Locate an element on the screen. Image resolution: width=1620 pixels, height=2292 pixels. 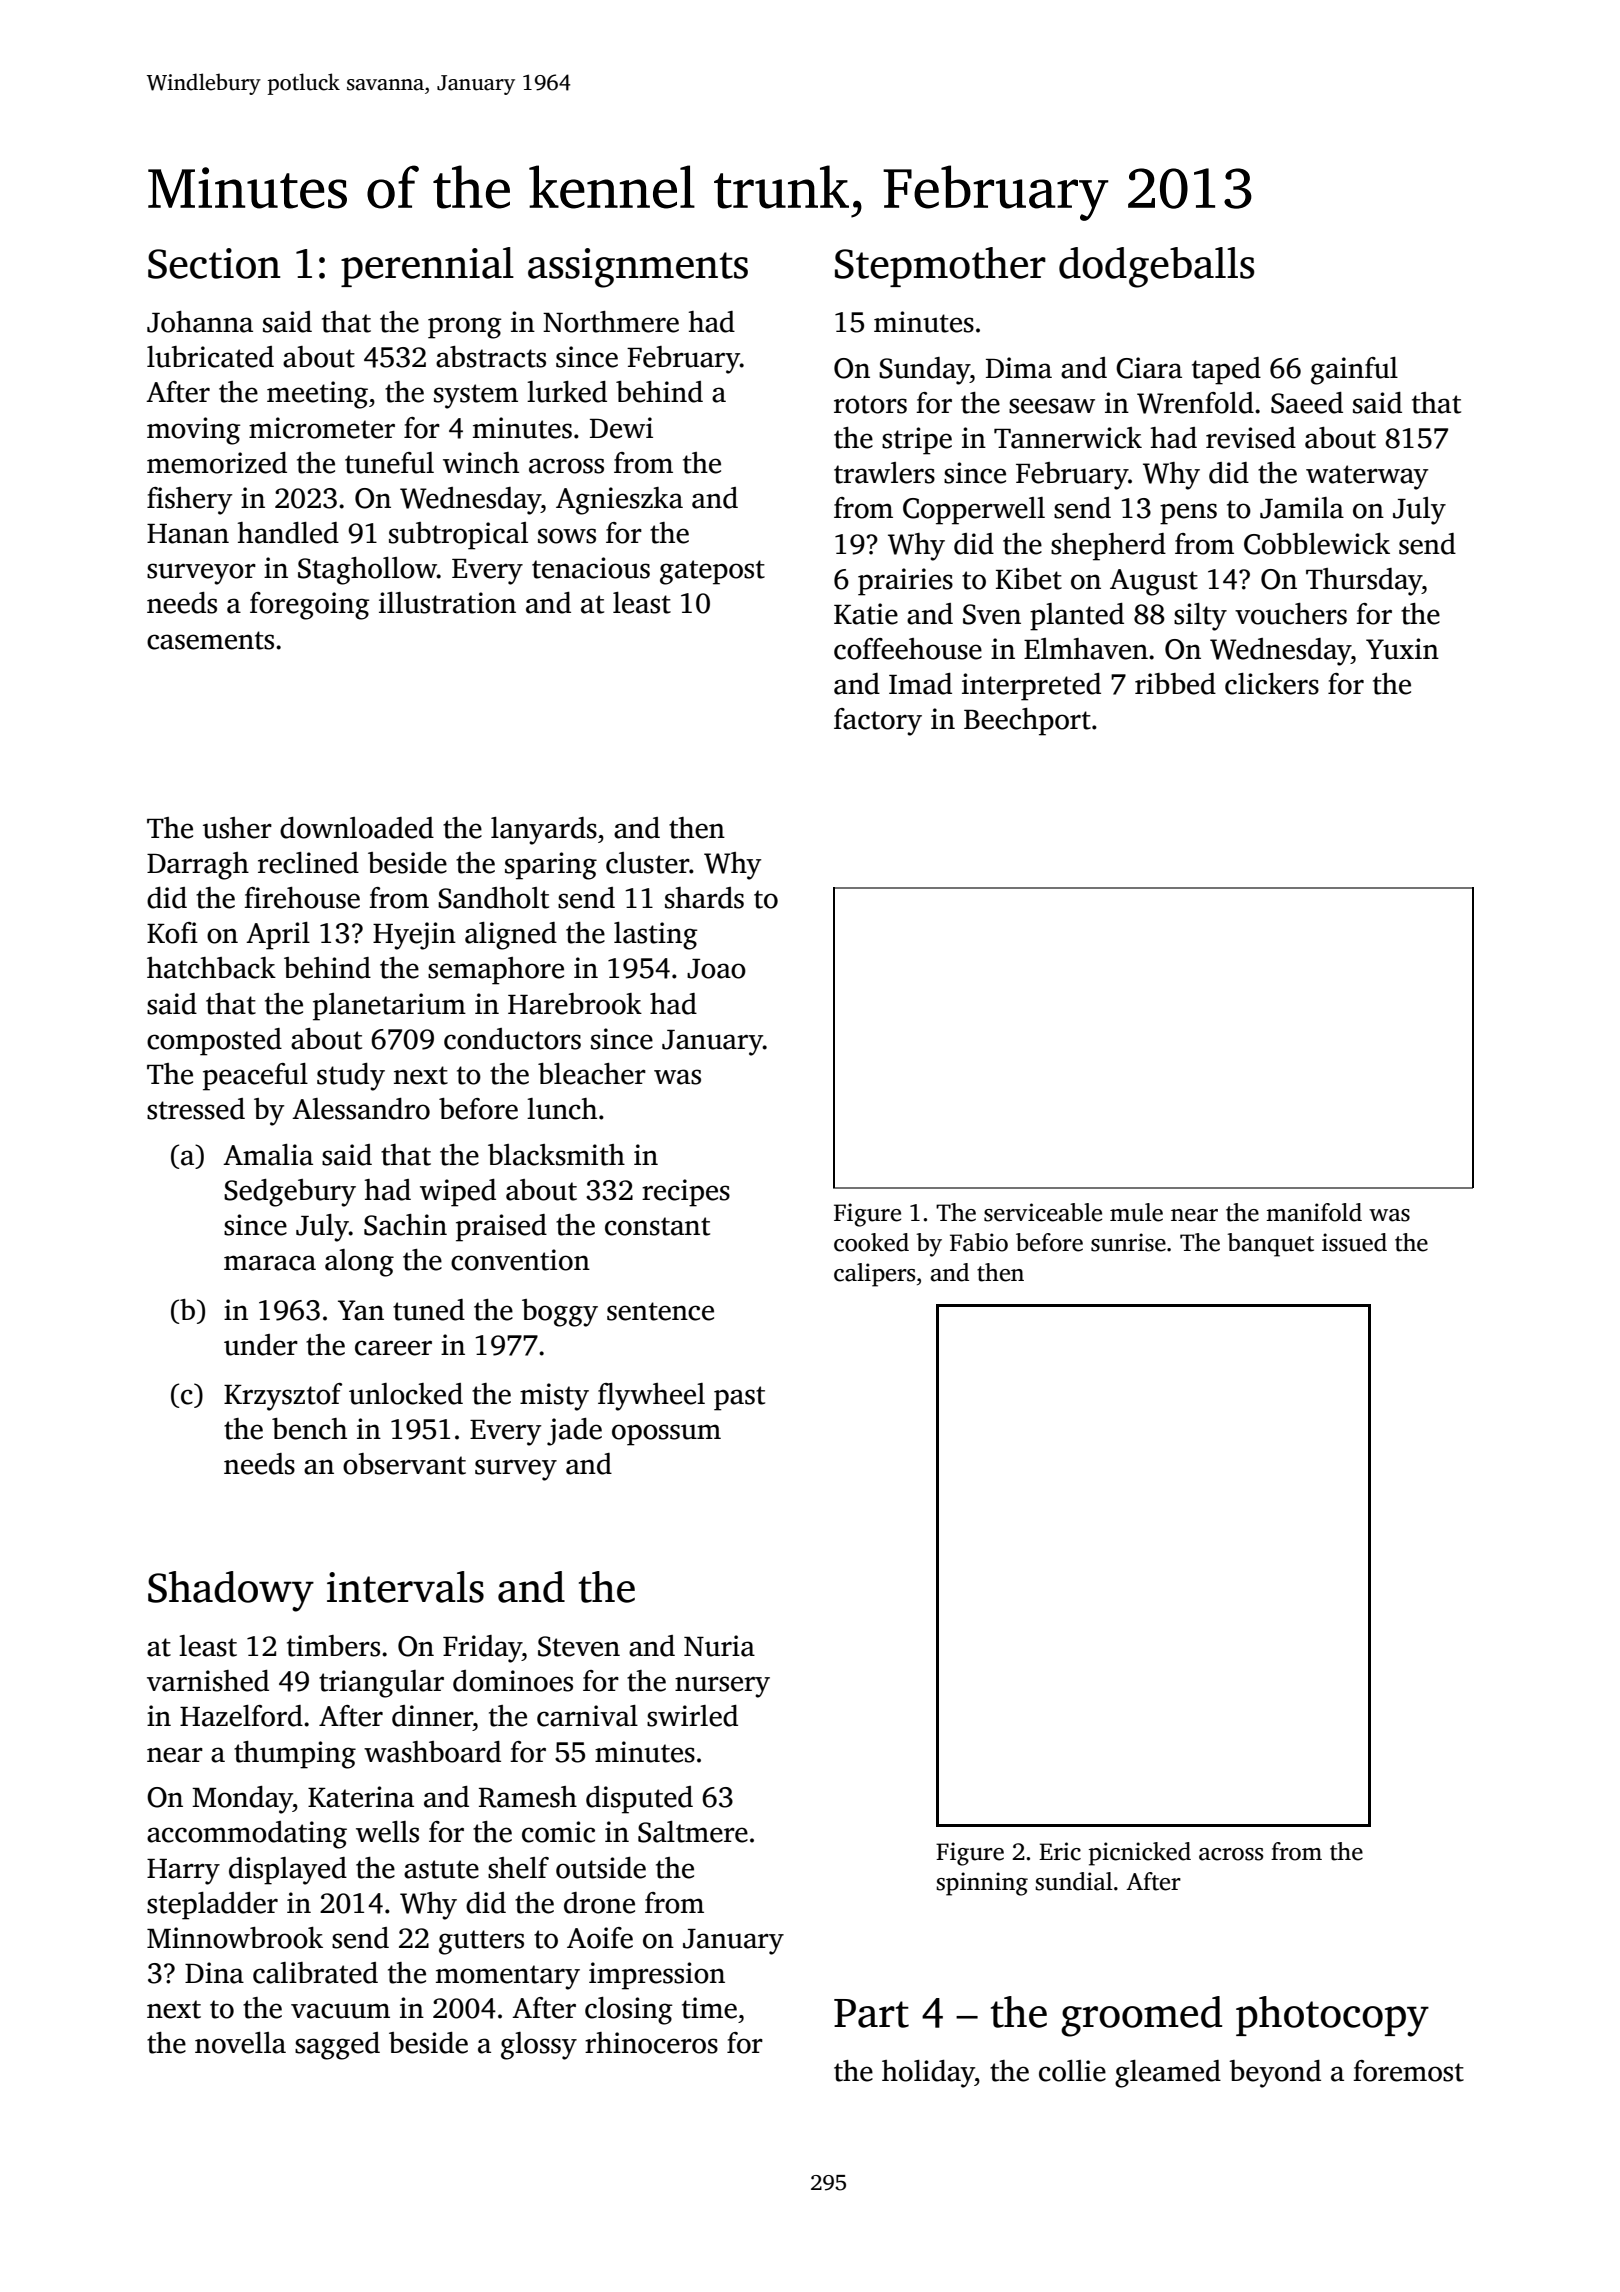
dodgeballs is located at coordinates (1156, 267).
